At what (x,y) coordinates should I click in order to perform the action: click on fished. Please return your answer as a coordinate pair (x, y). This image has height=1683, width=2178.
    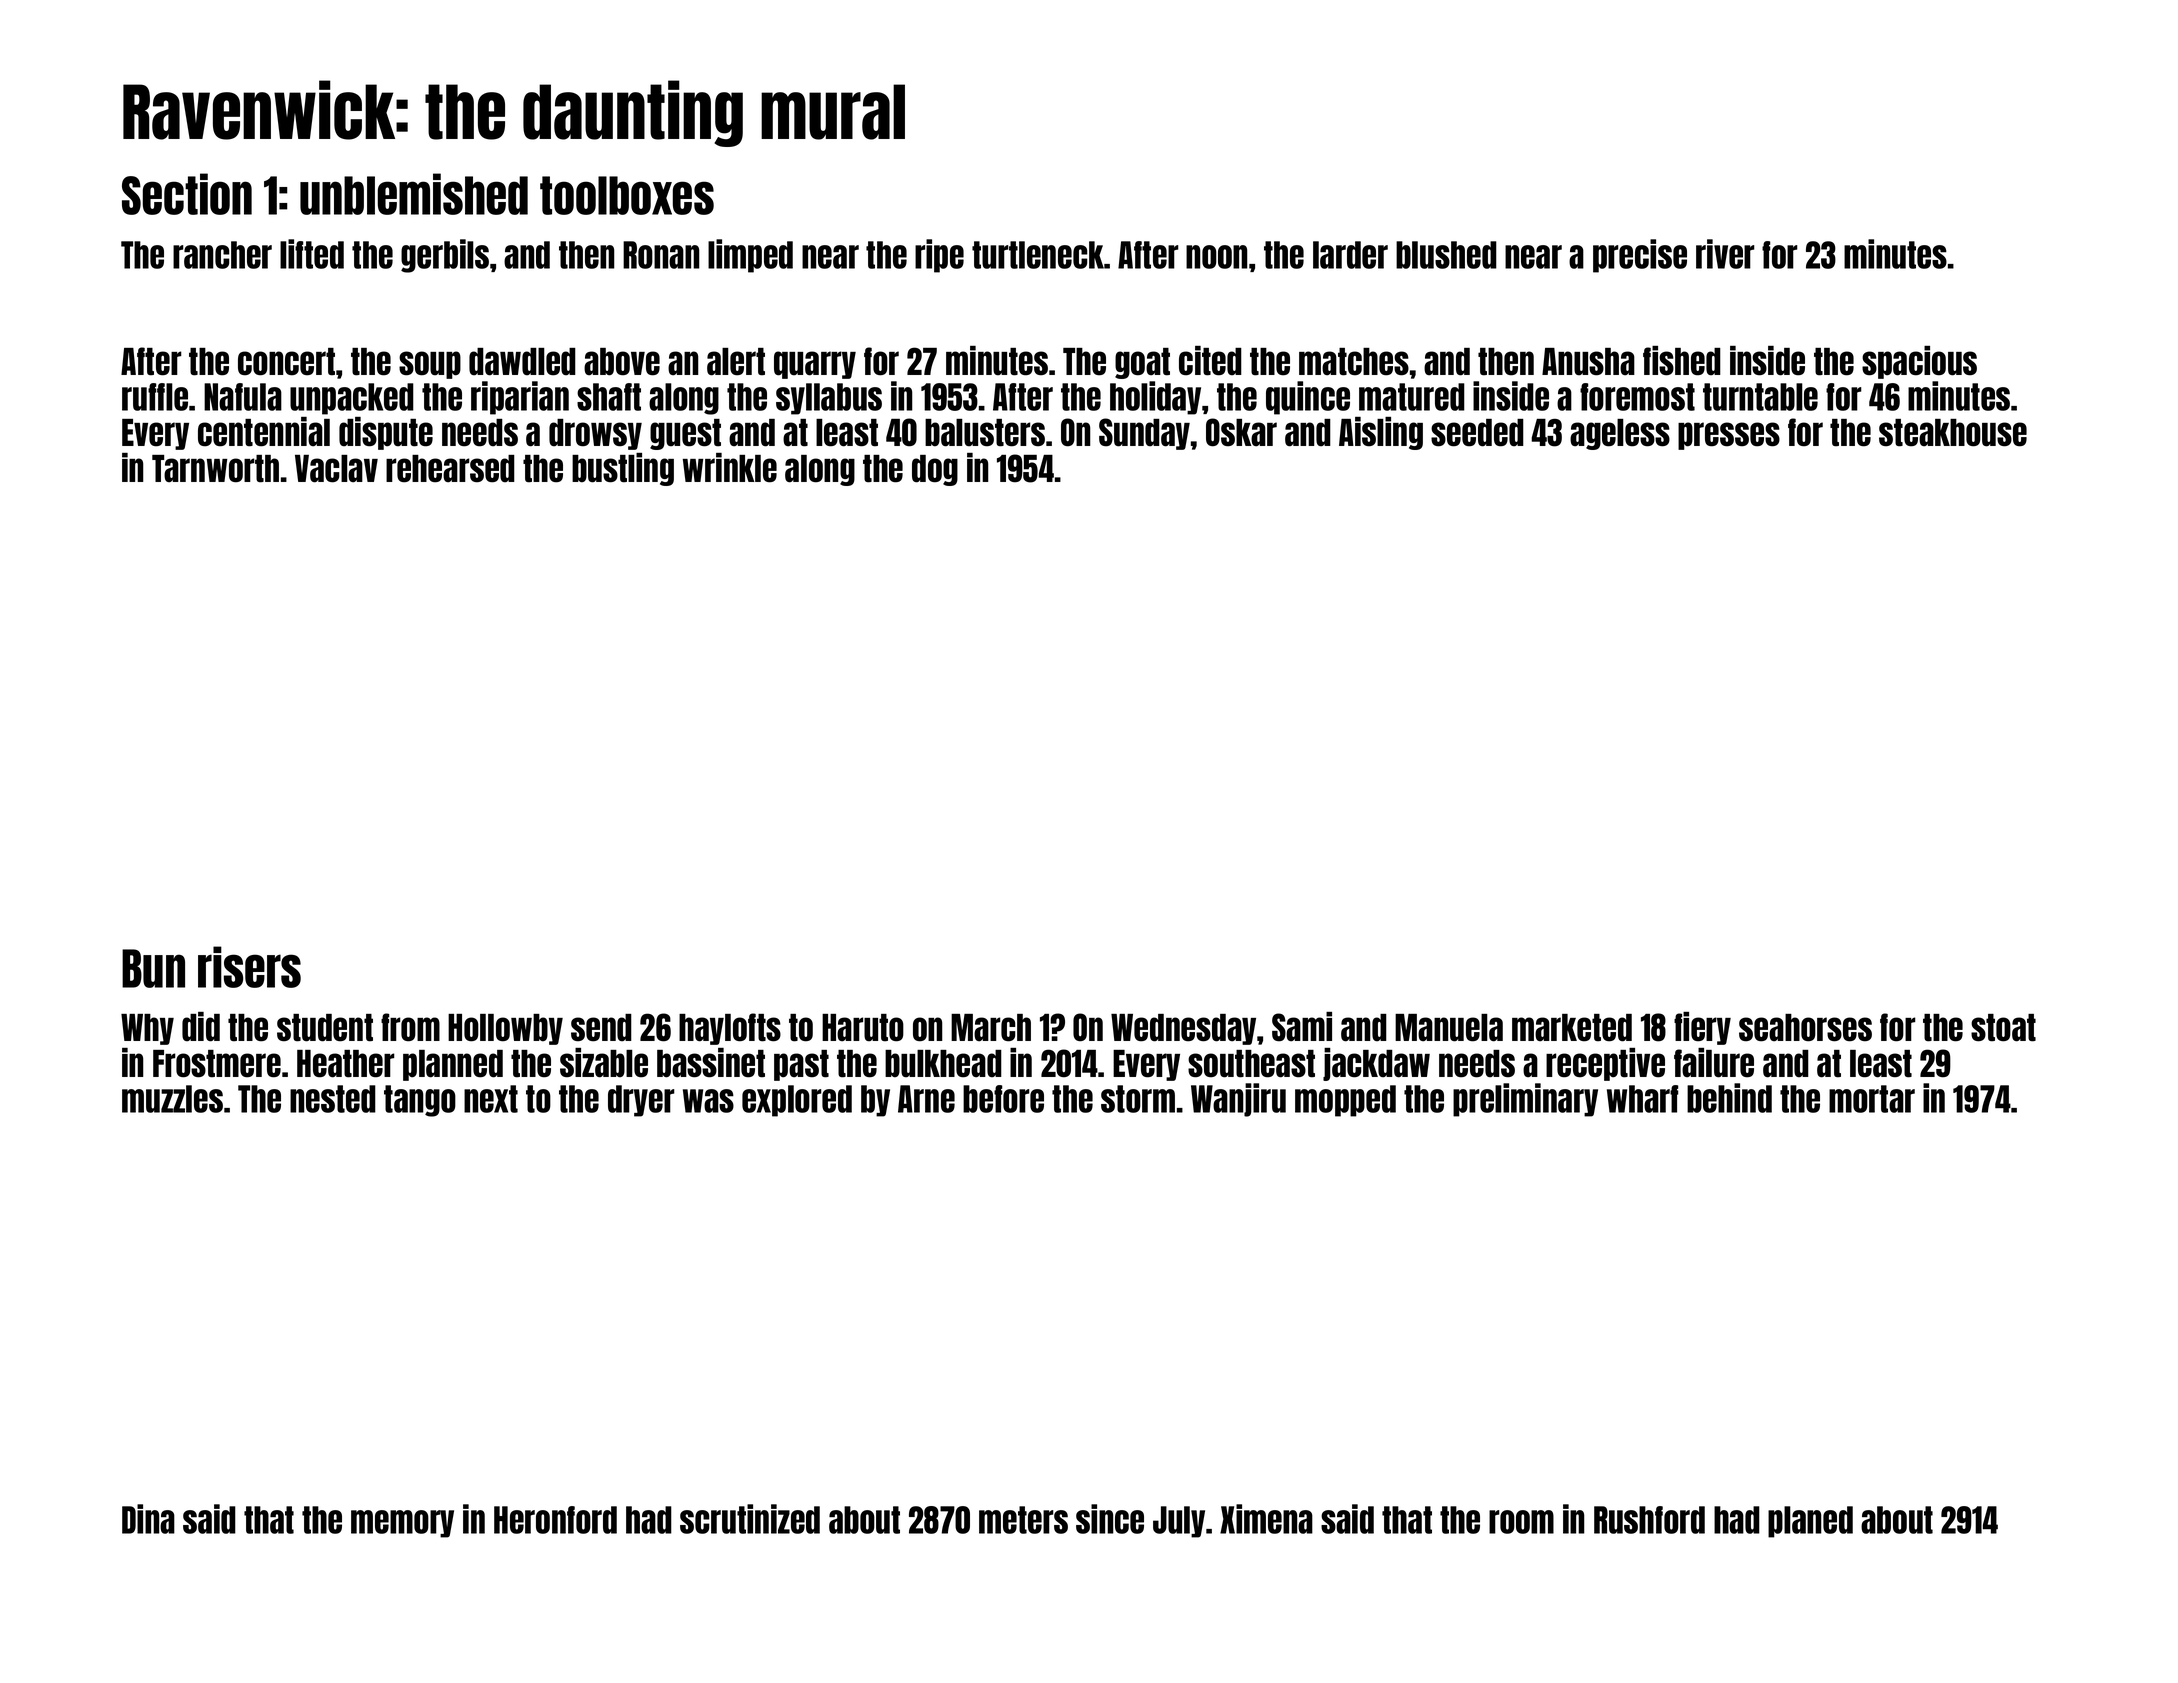
    Looking at the image, I should click on (1682, 361).
